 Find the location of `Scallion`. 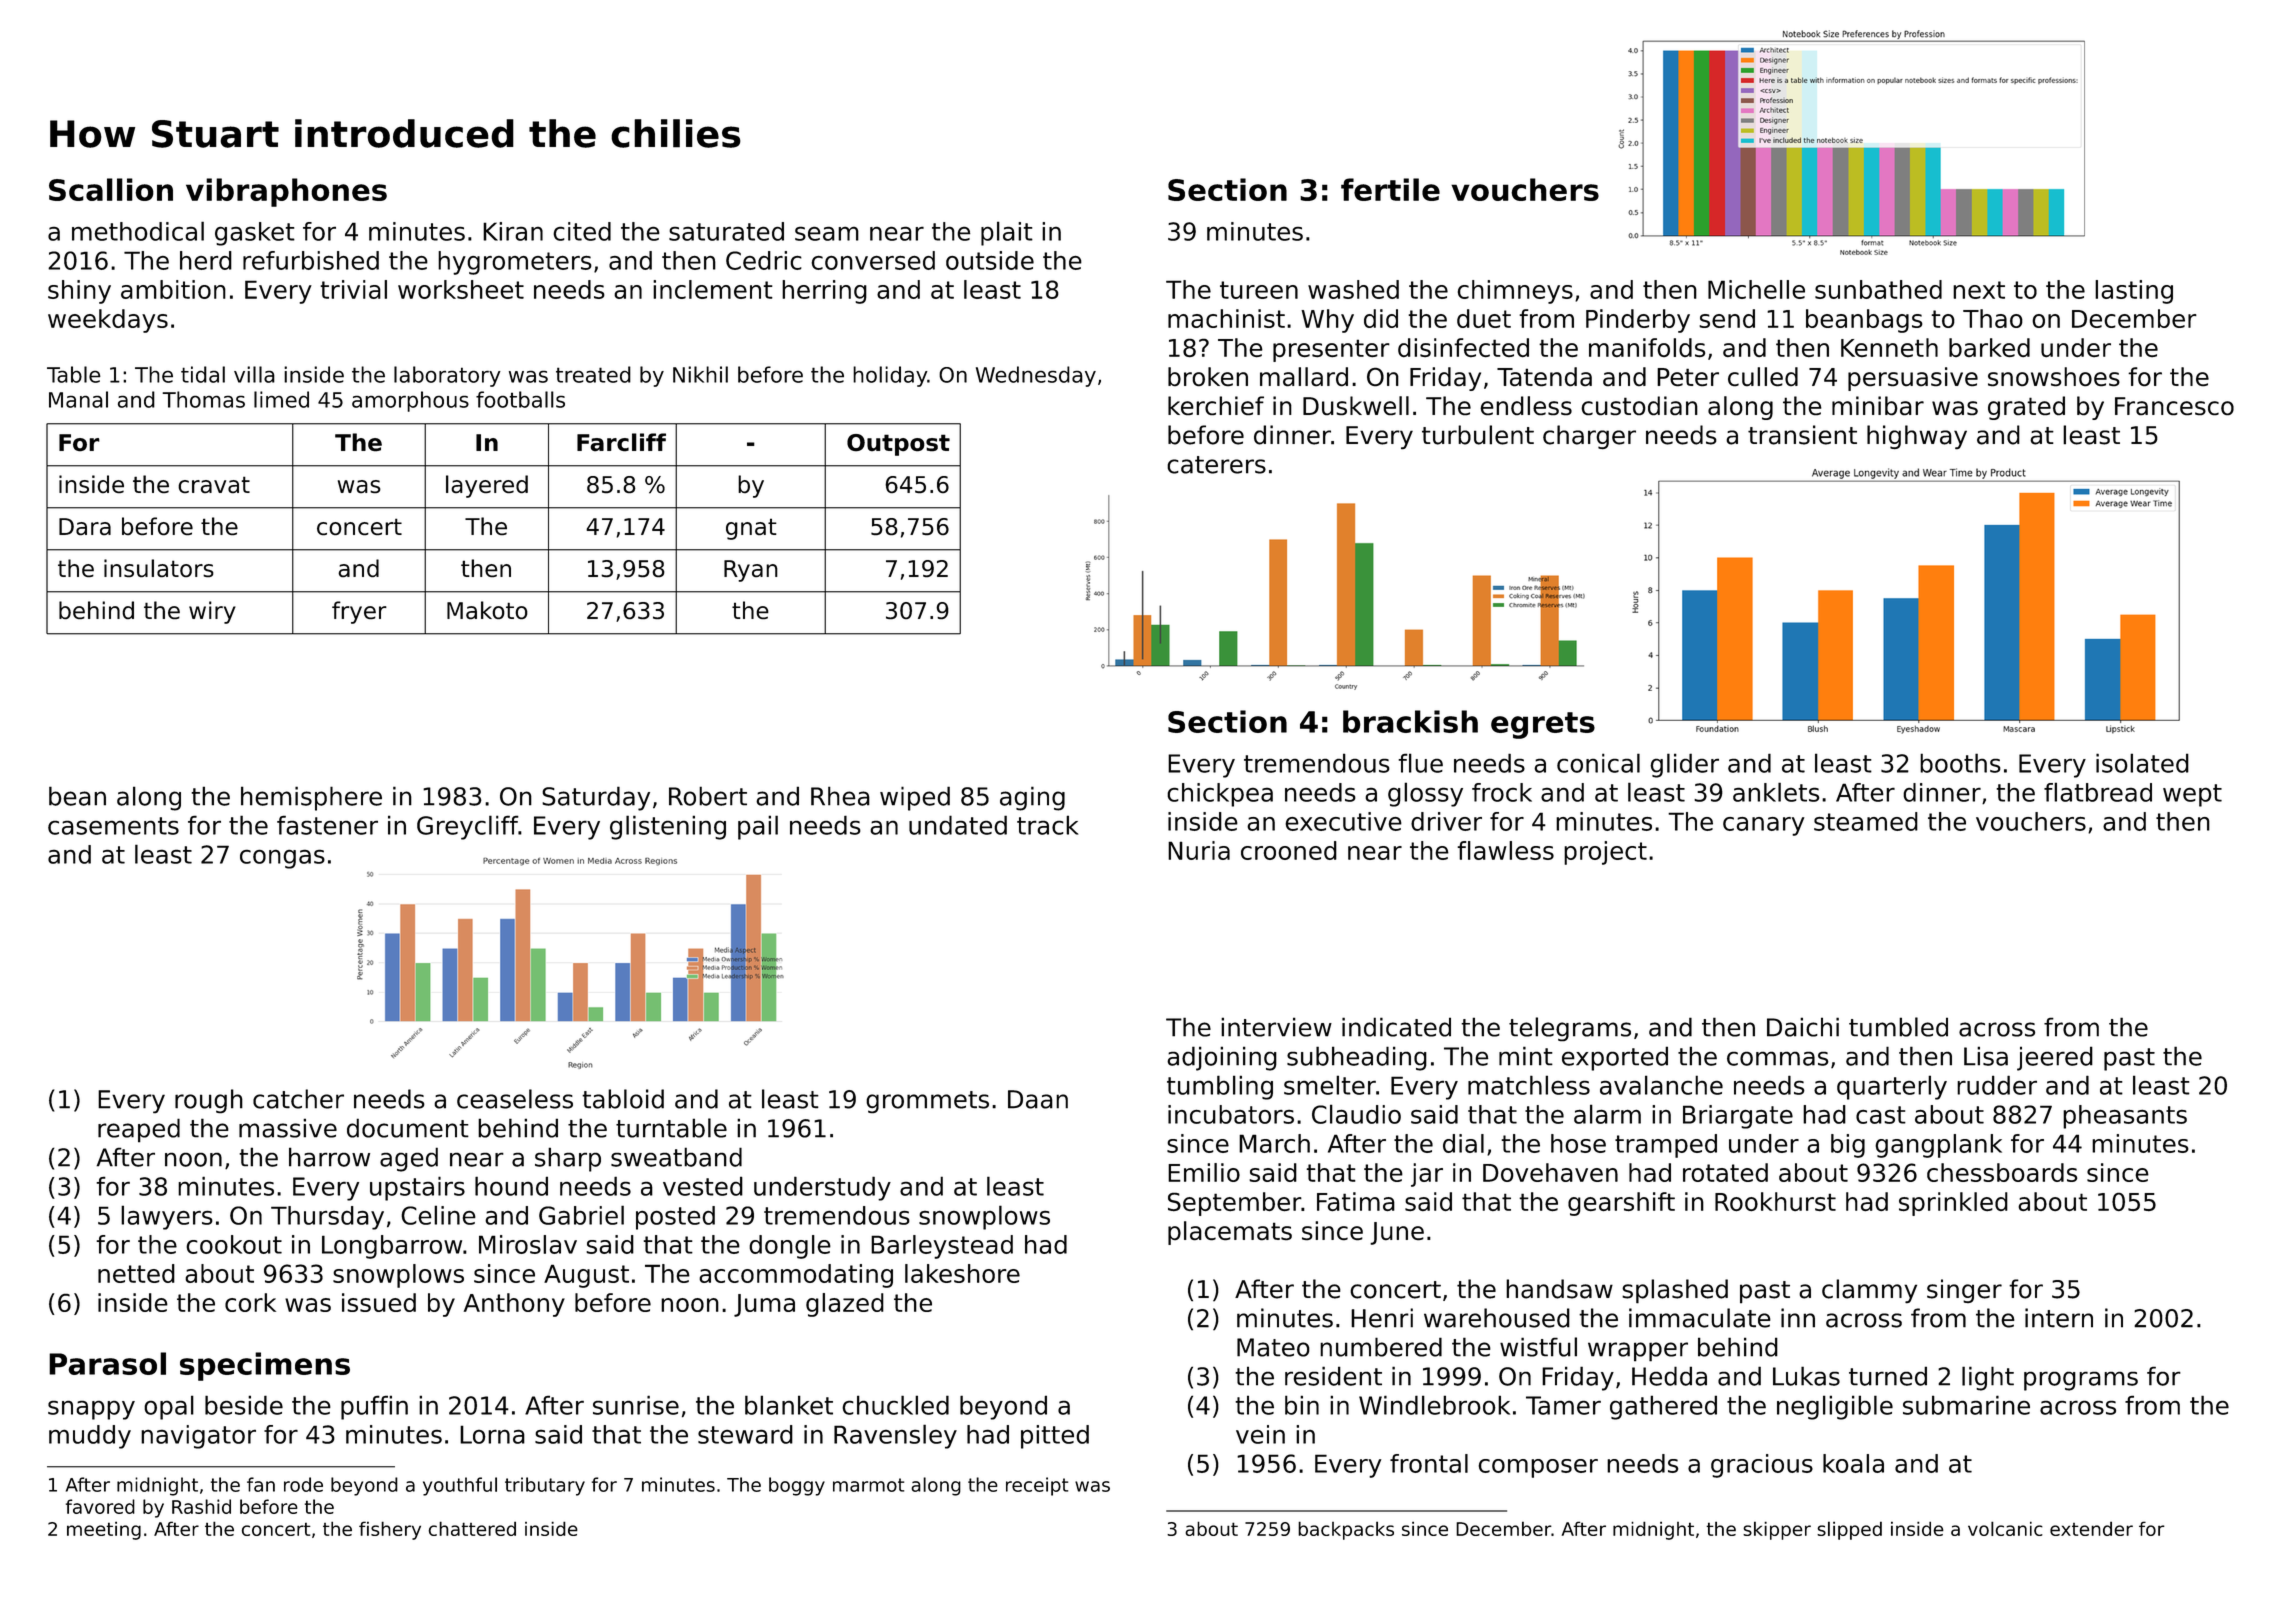

Scallion is located at coordinates (111, 189).
